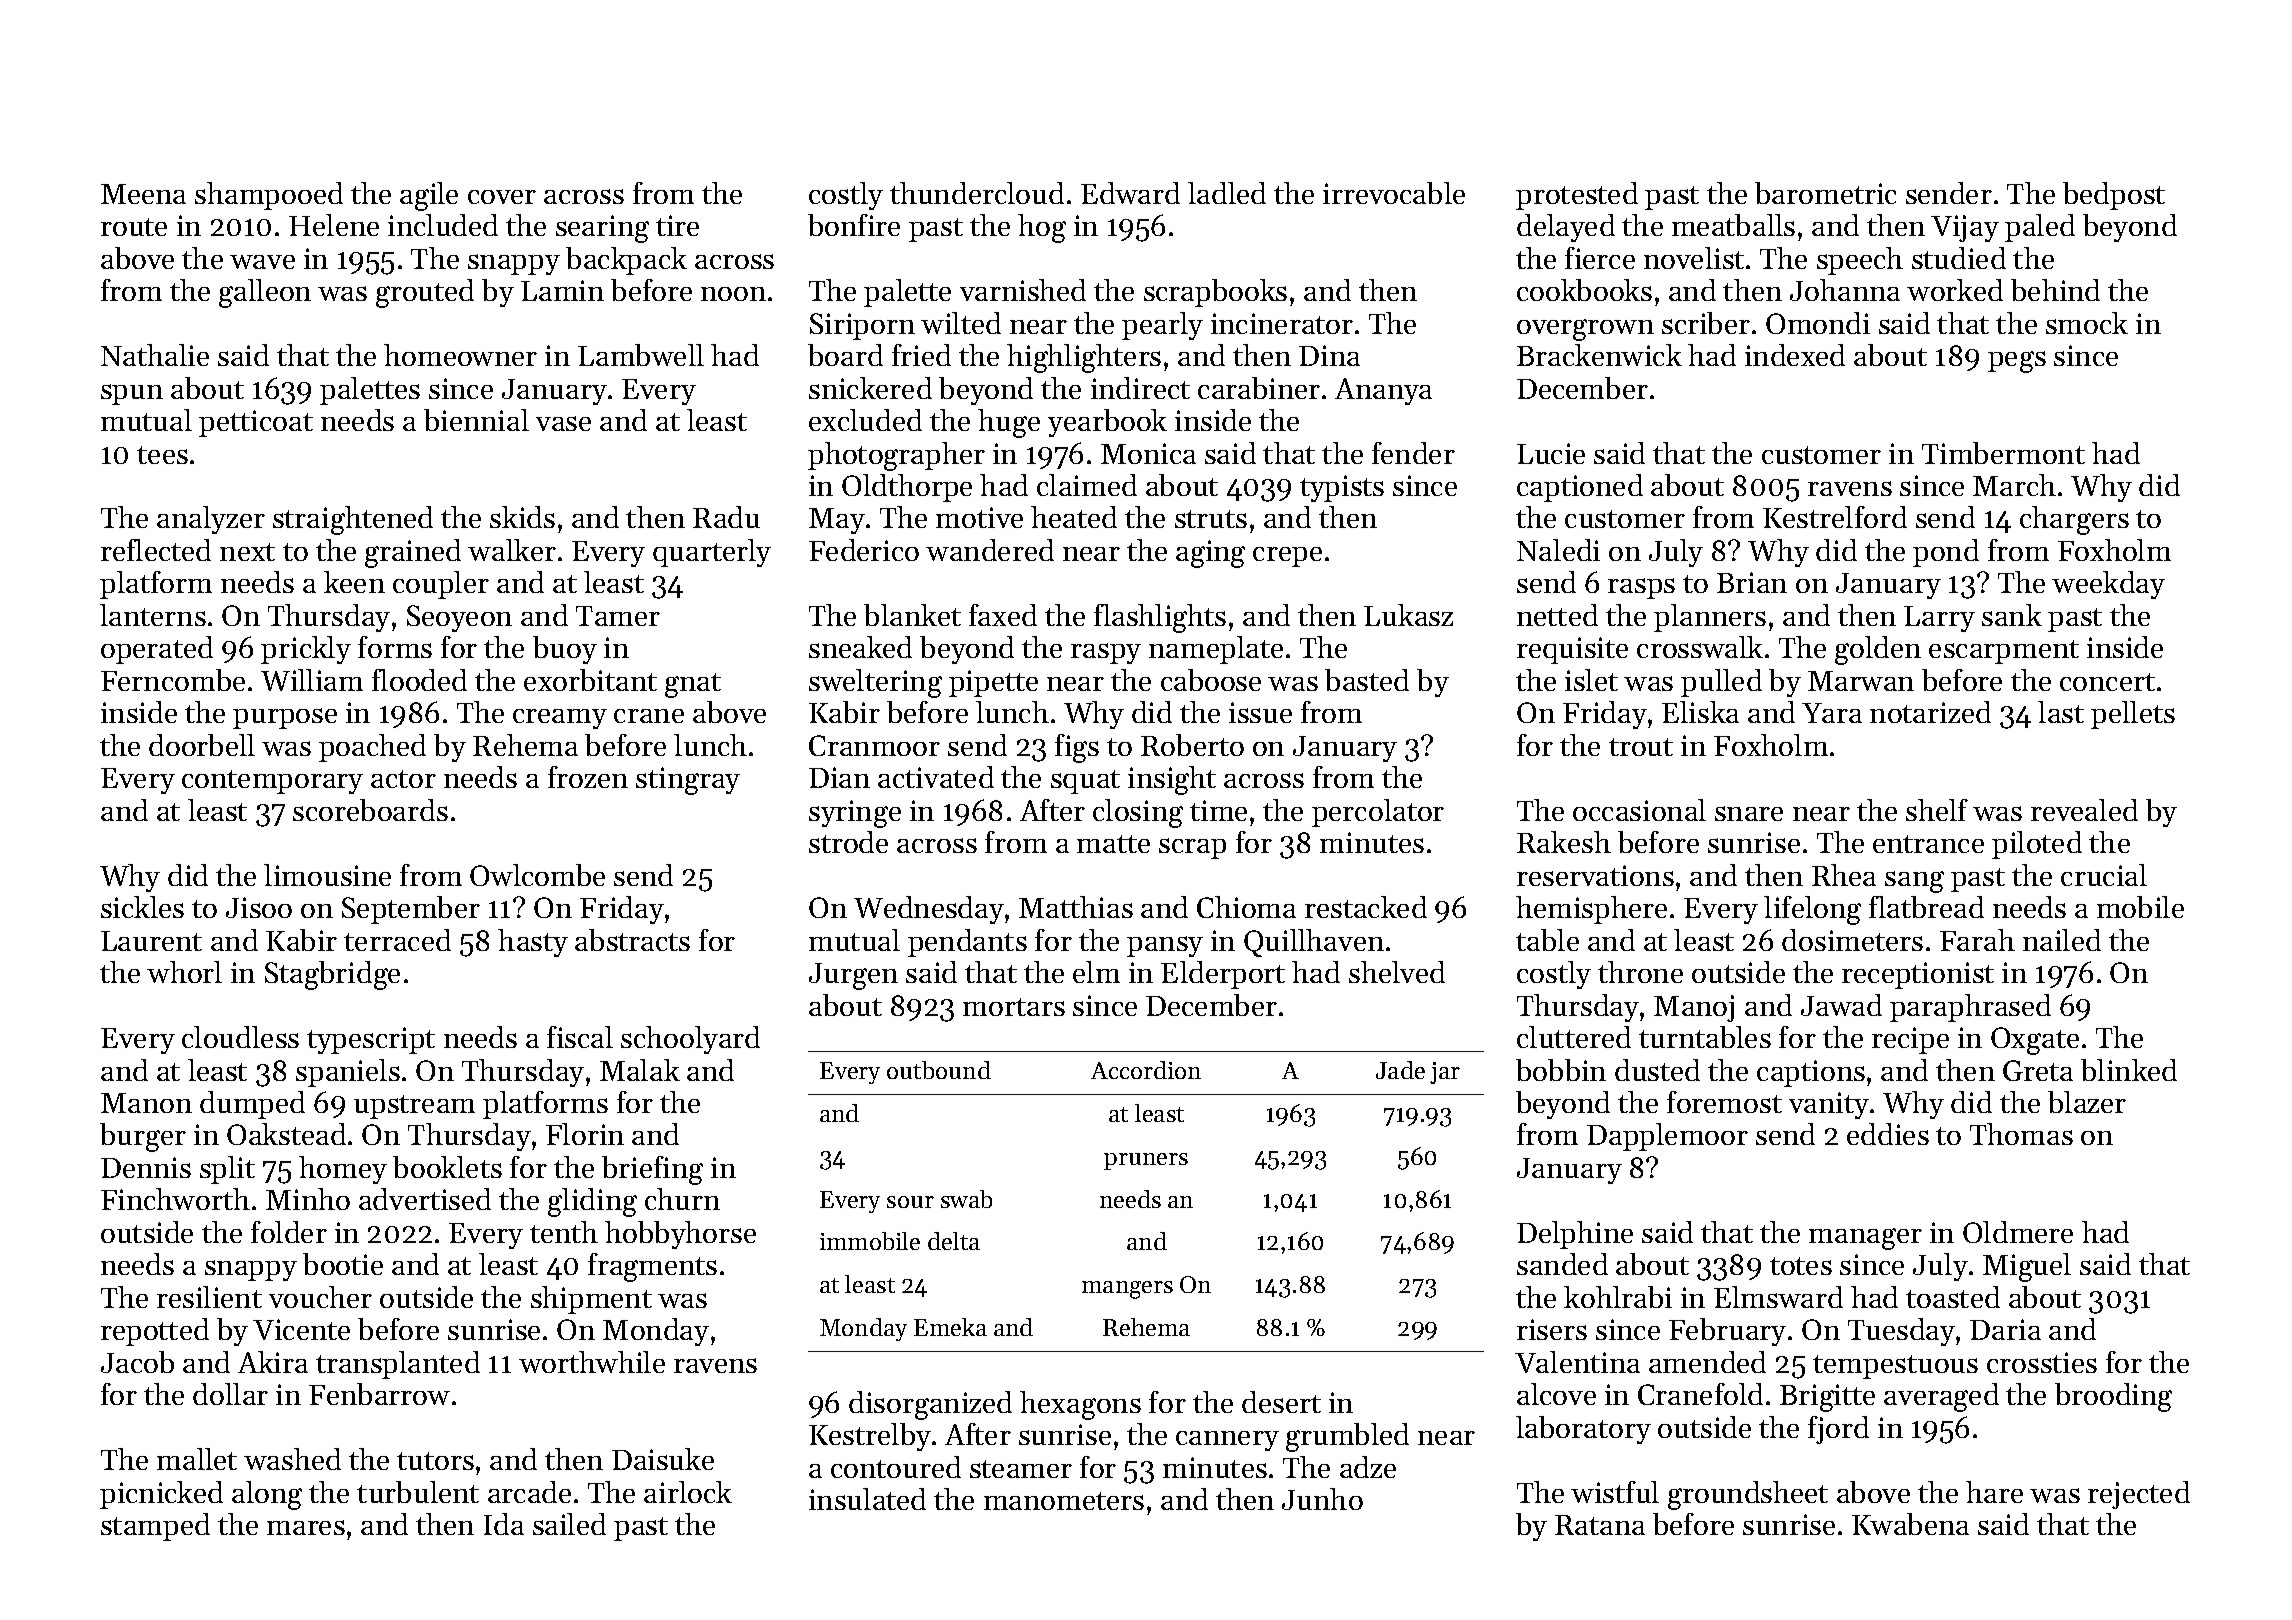  Describe the element at coordinates (569, 1524) in the image. I see `sailed` at that location.
